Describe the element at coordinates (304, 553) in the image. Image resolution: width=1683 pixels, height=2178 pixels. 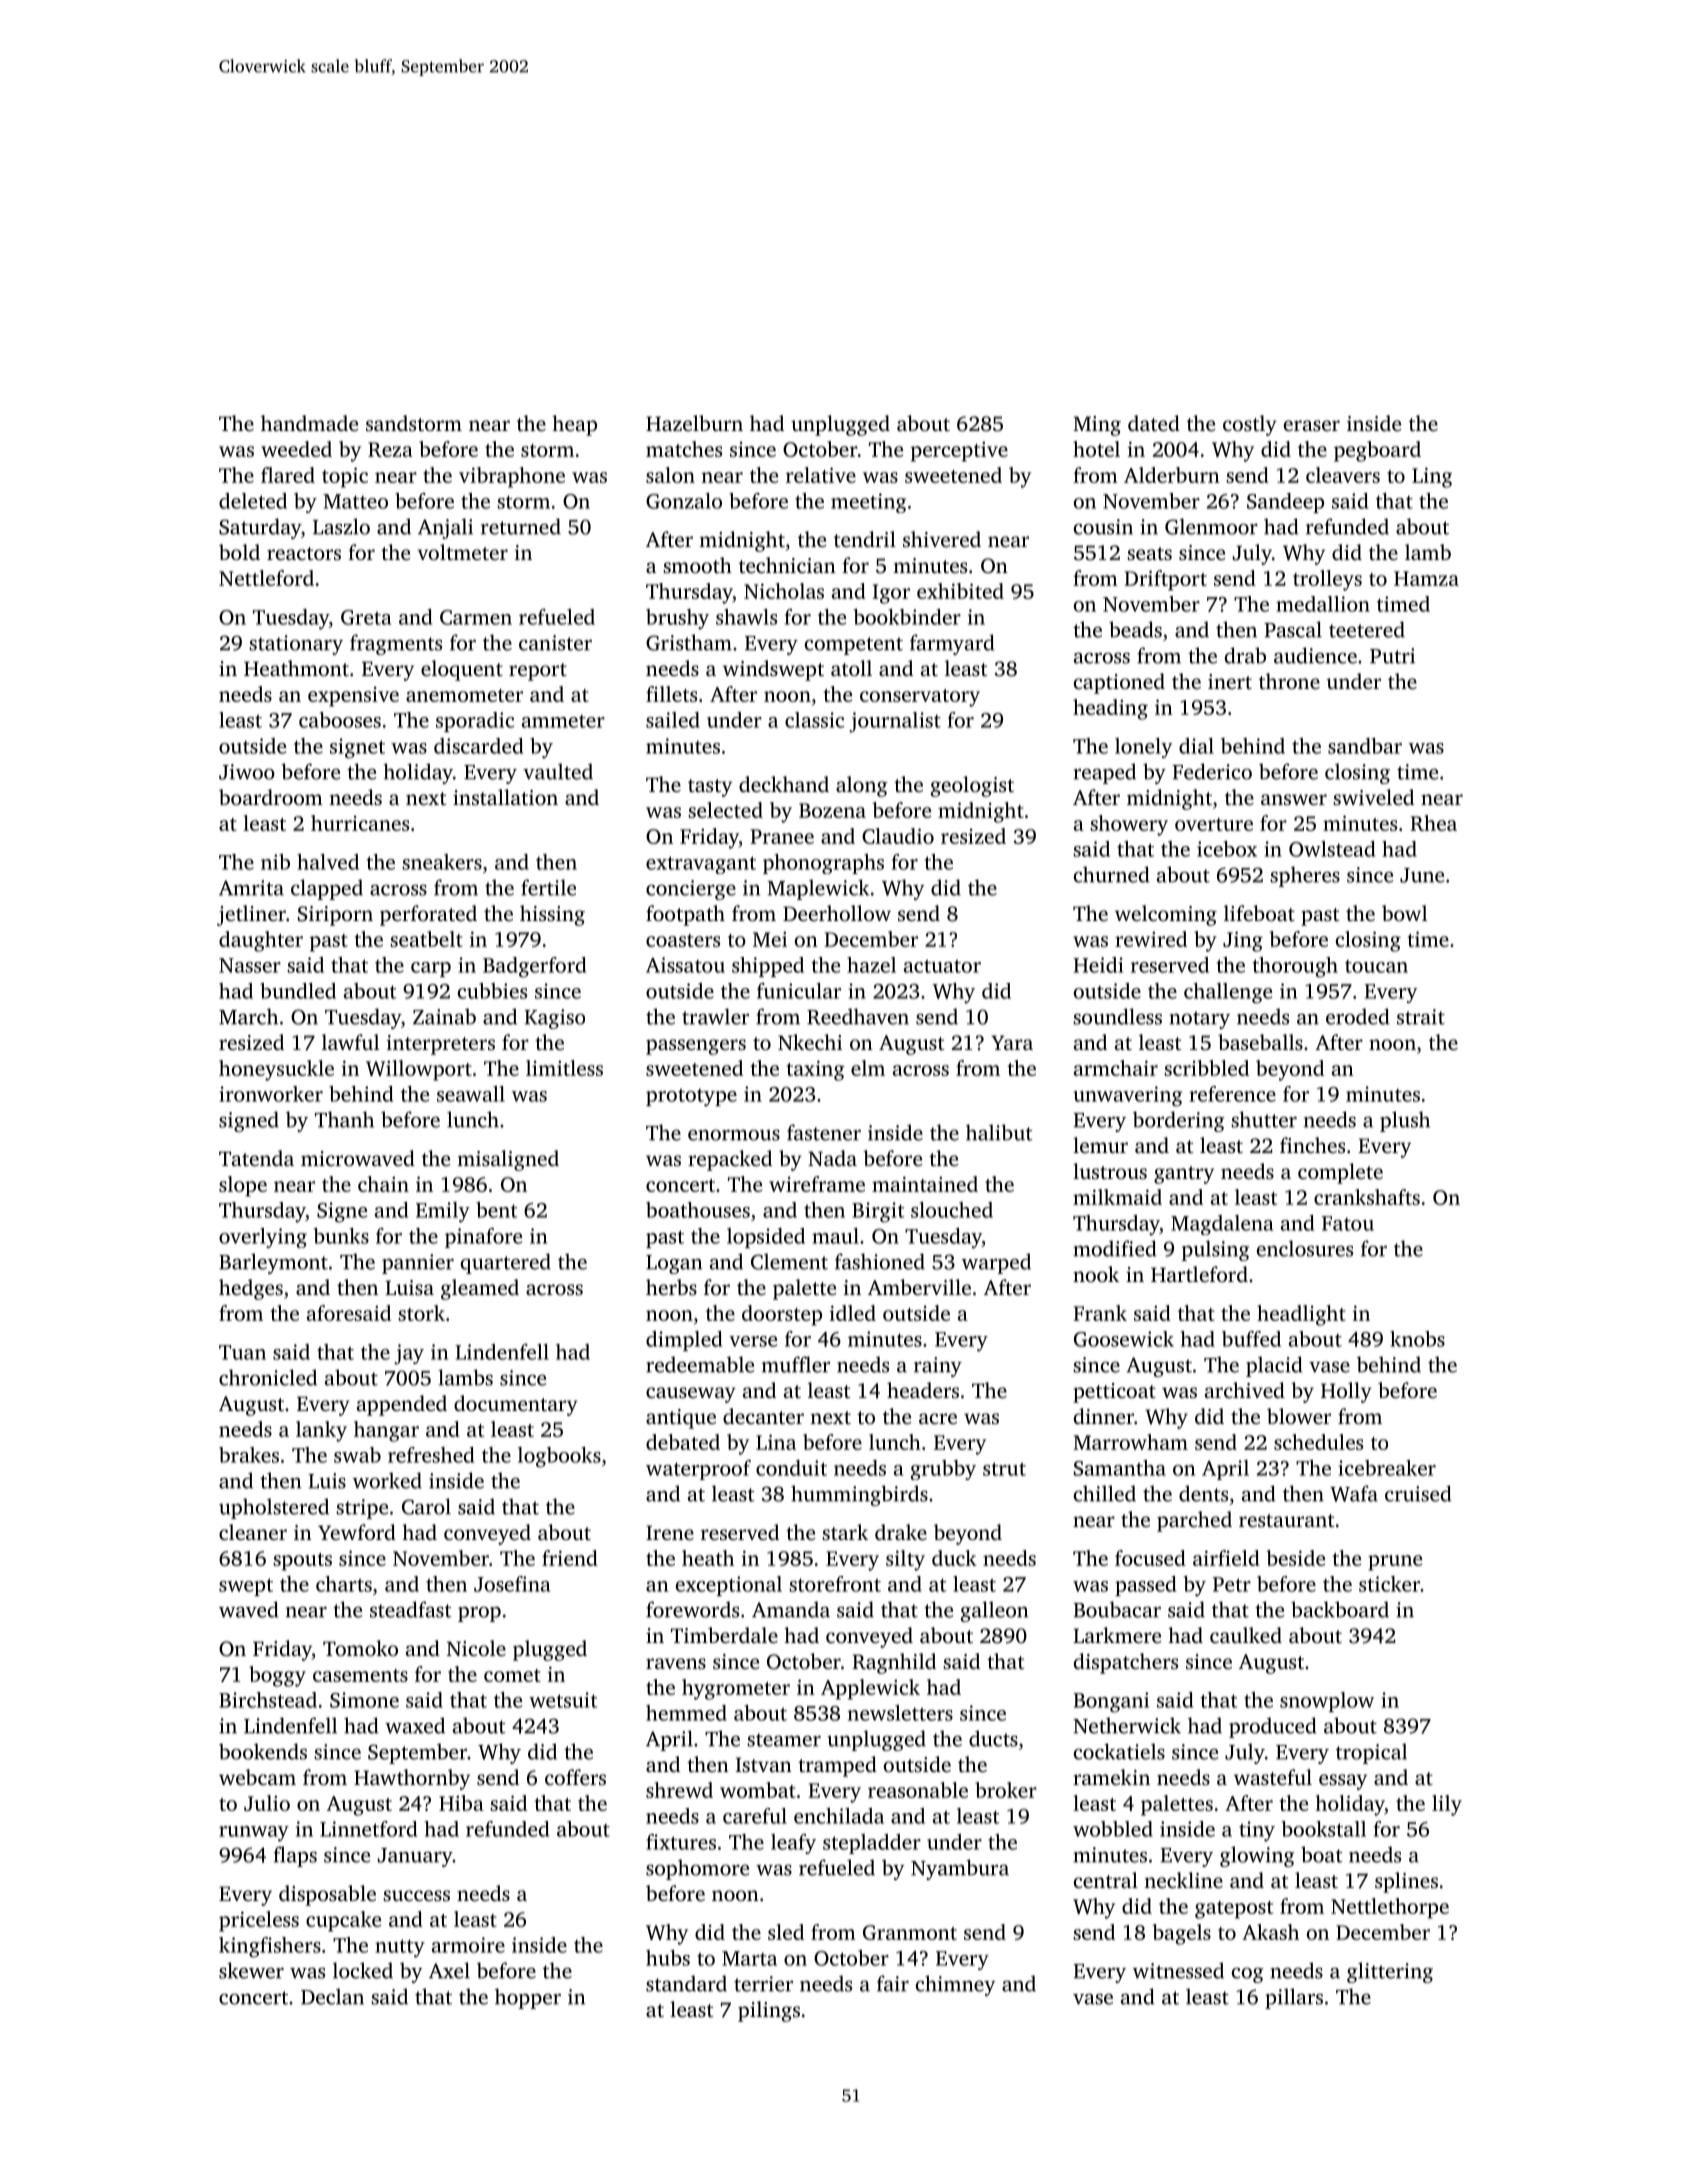
I see `reactors` at that location.
